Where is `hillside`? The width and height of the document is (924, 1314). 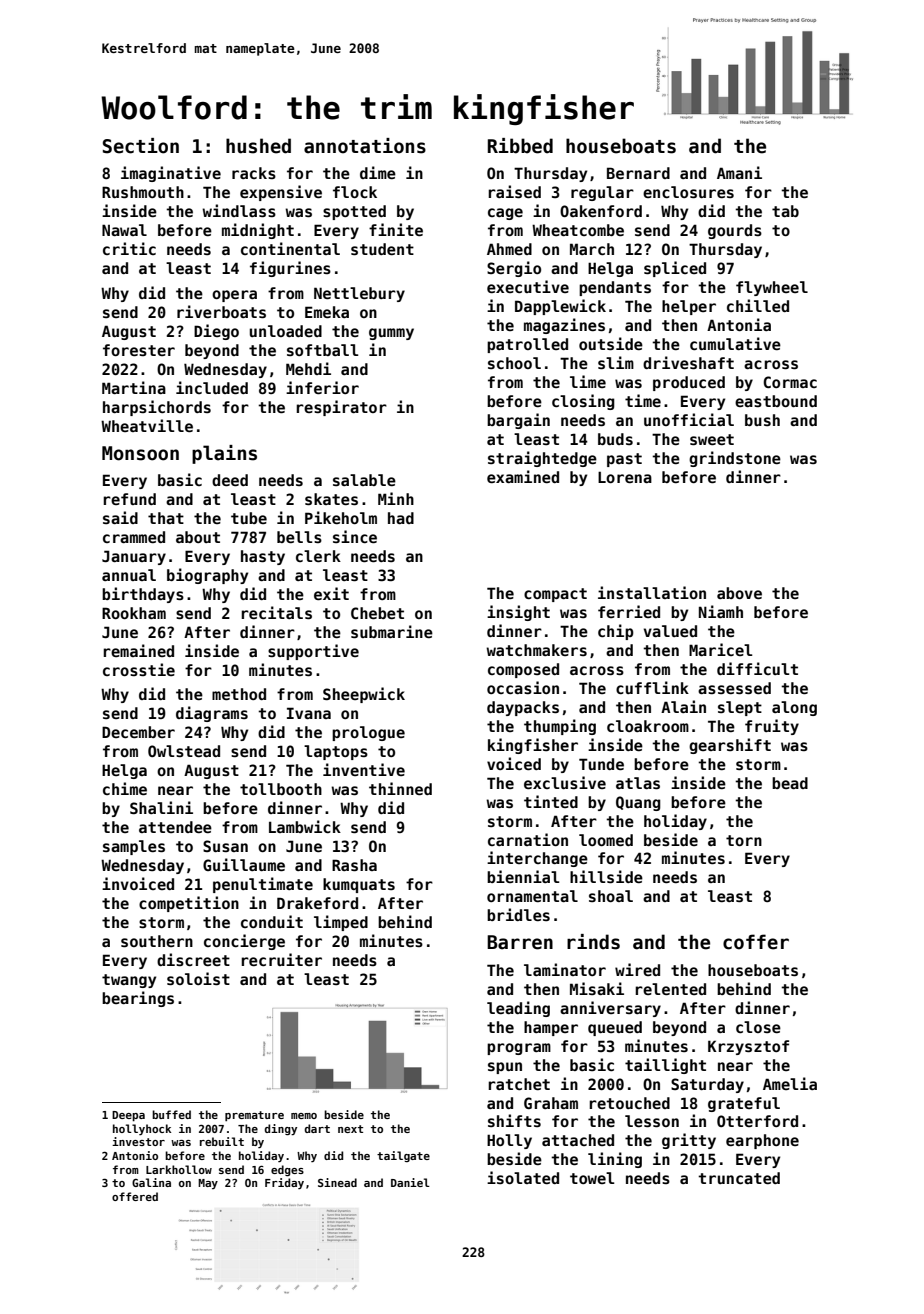 hillside is located at coordinates (606, 876).
